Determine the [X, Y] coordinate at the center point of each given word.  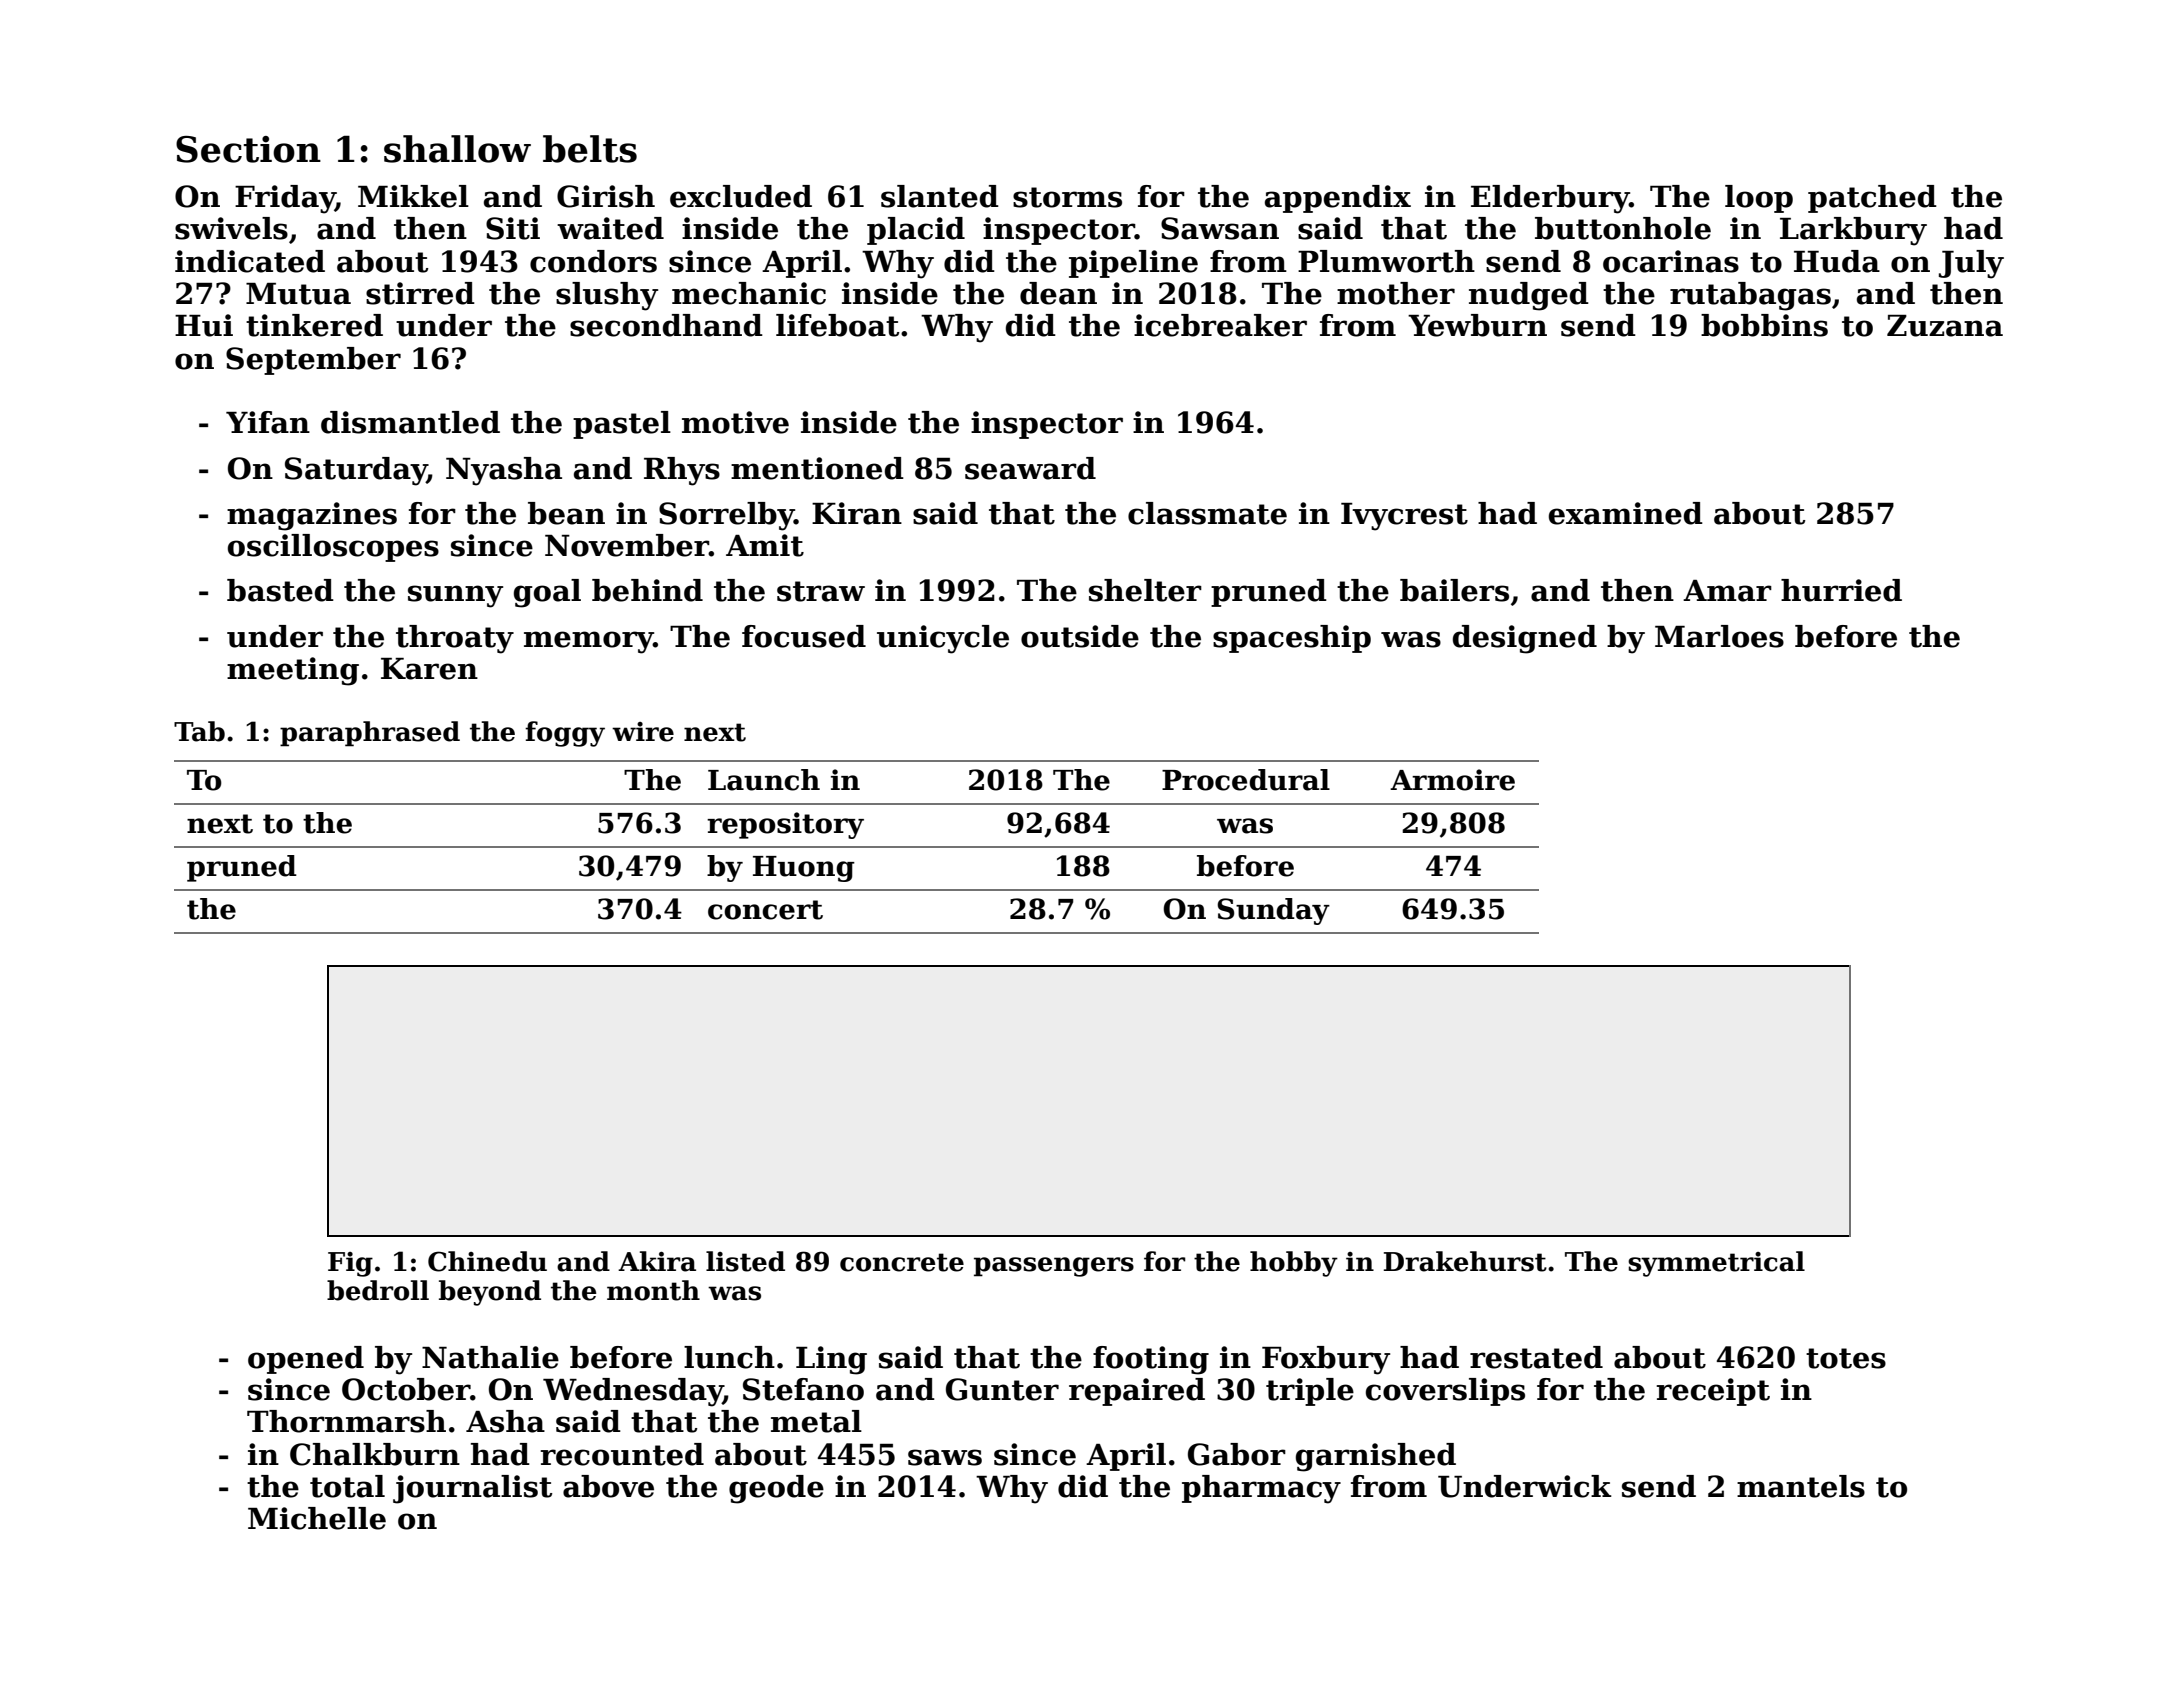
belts [590, 149]
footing [1151, 1360]
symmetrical [1716, 1264]
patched [1872, 199]
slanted [940, 196]
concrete [902, 1262]
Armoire [1452, 780]
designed [1525, 639]
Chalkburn [375, 1454]
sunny [455, 596]
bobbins [1764, 325]
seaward [1030, 468]
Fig [350, 1264]
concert [765, 910]
